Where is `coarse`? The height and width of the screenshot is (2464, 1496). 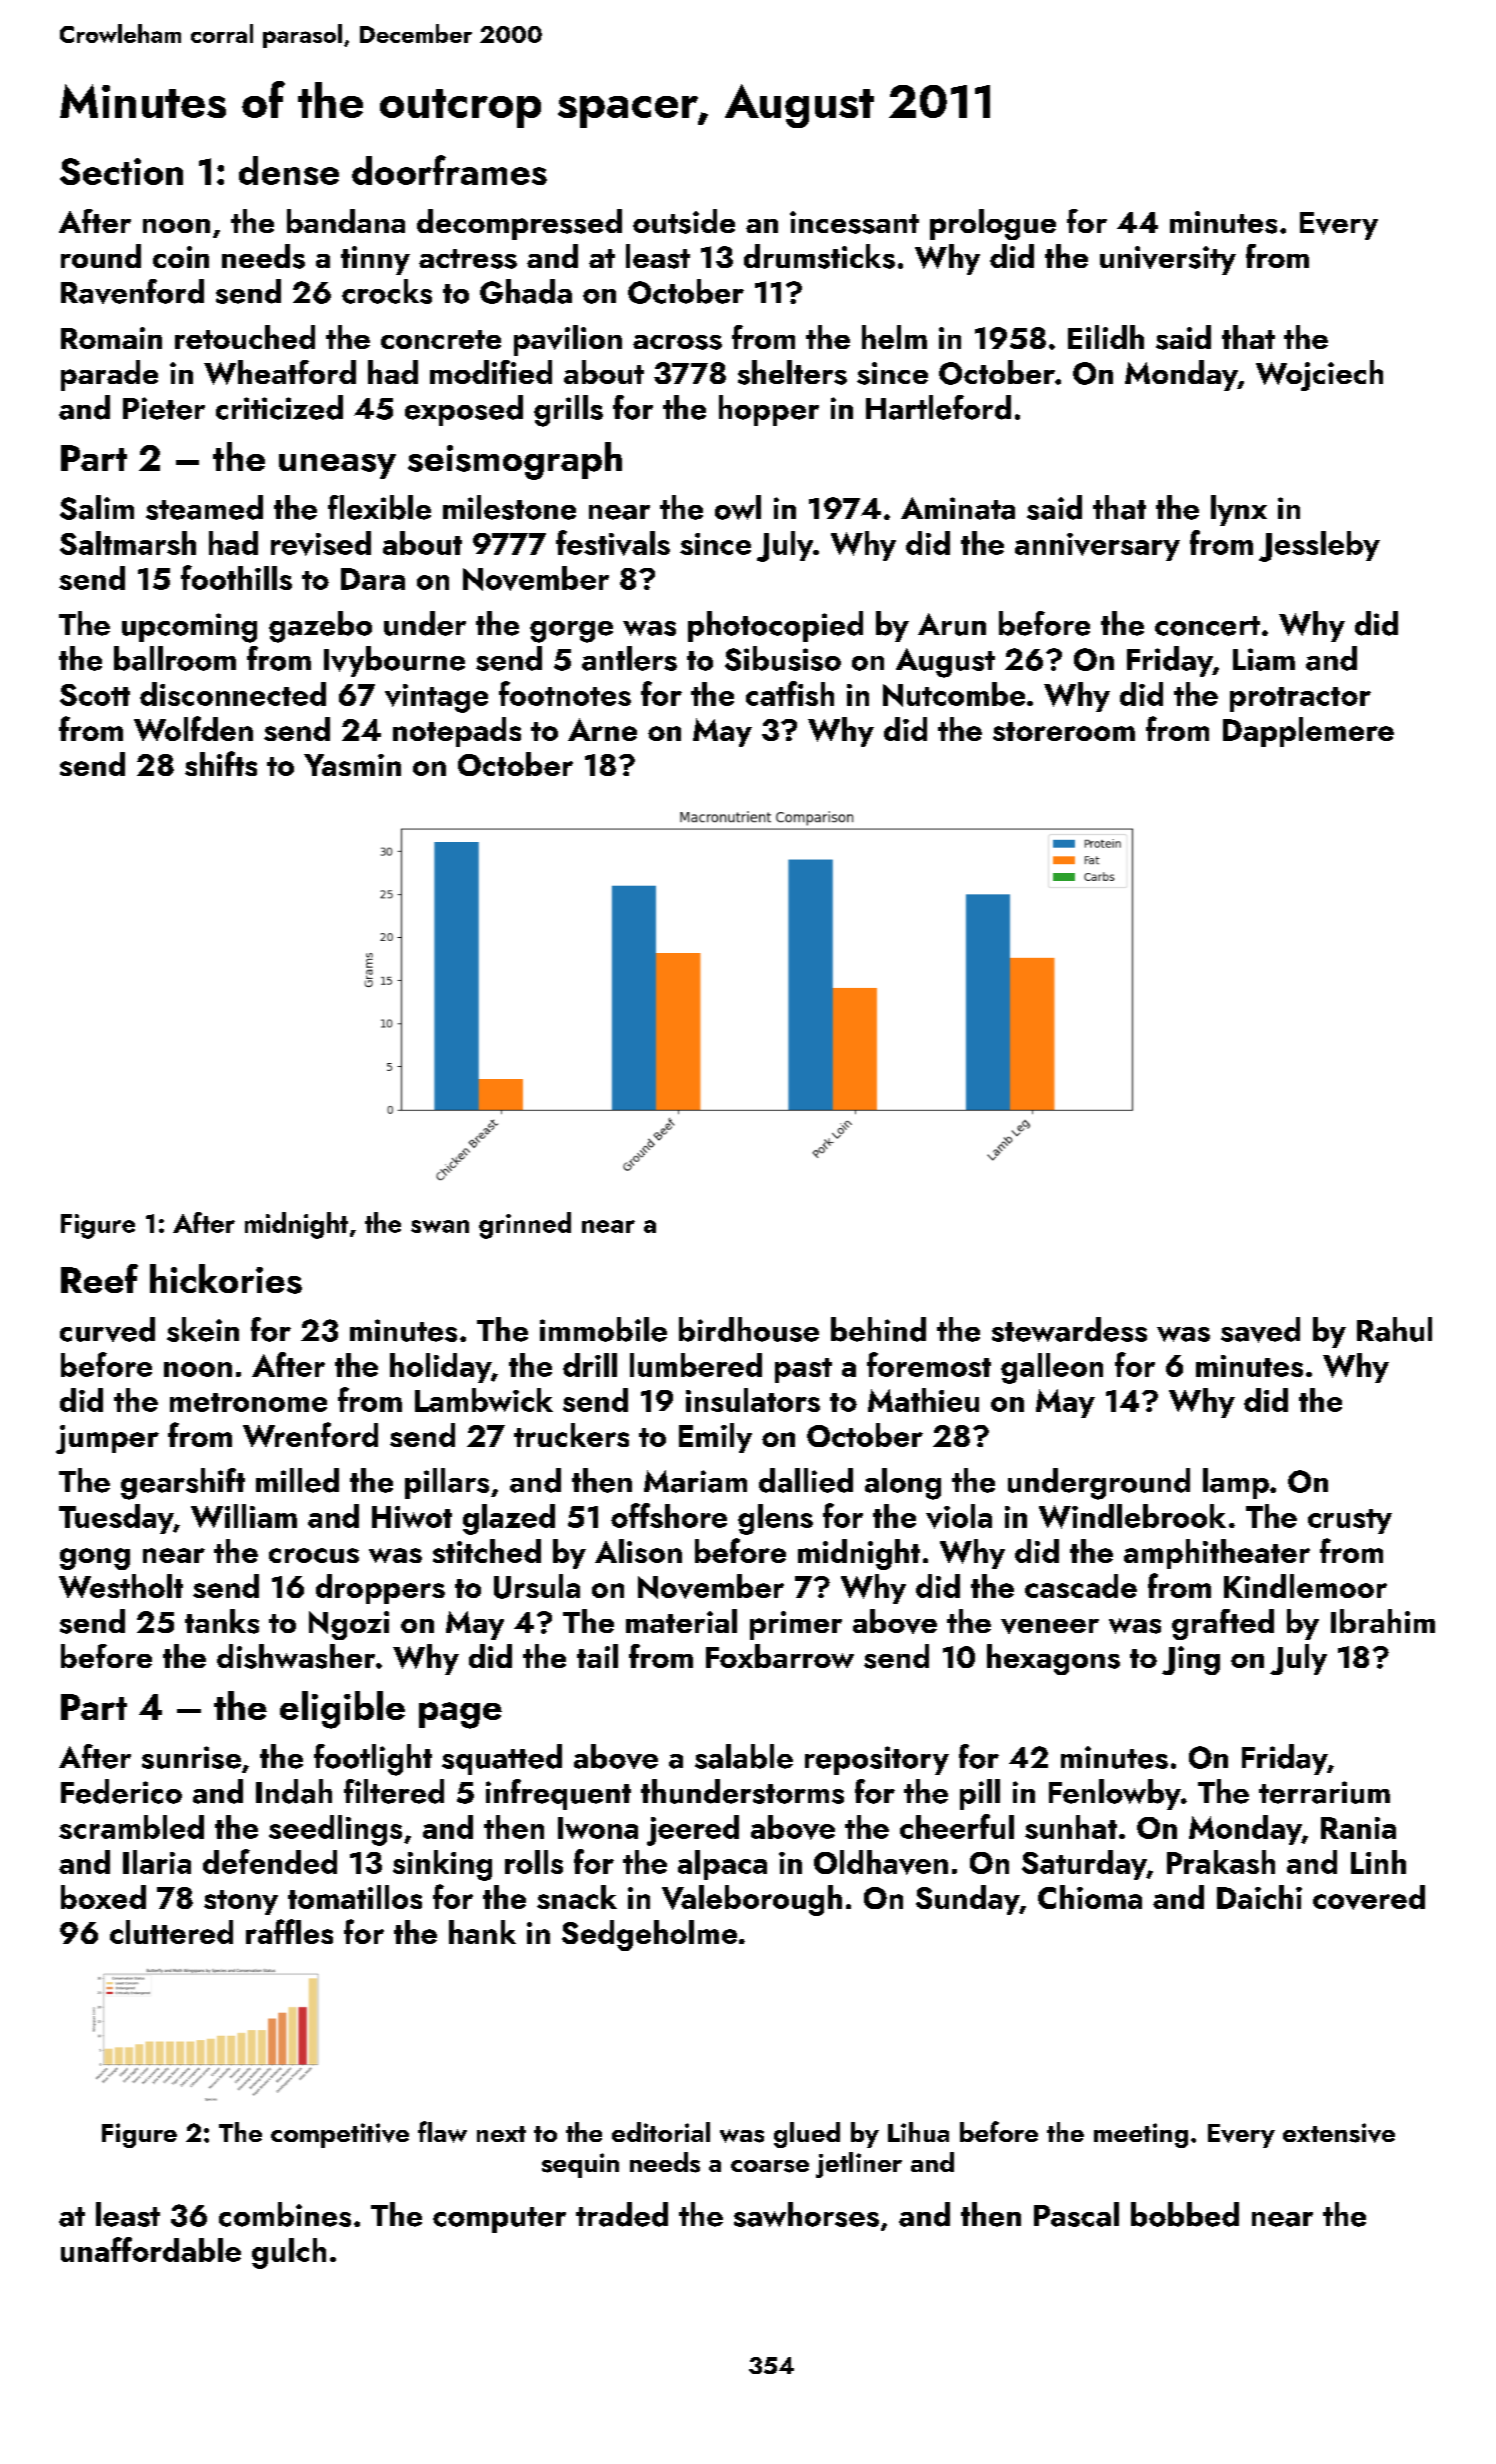 coarse is located at coordinates (770, 2166).
